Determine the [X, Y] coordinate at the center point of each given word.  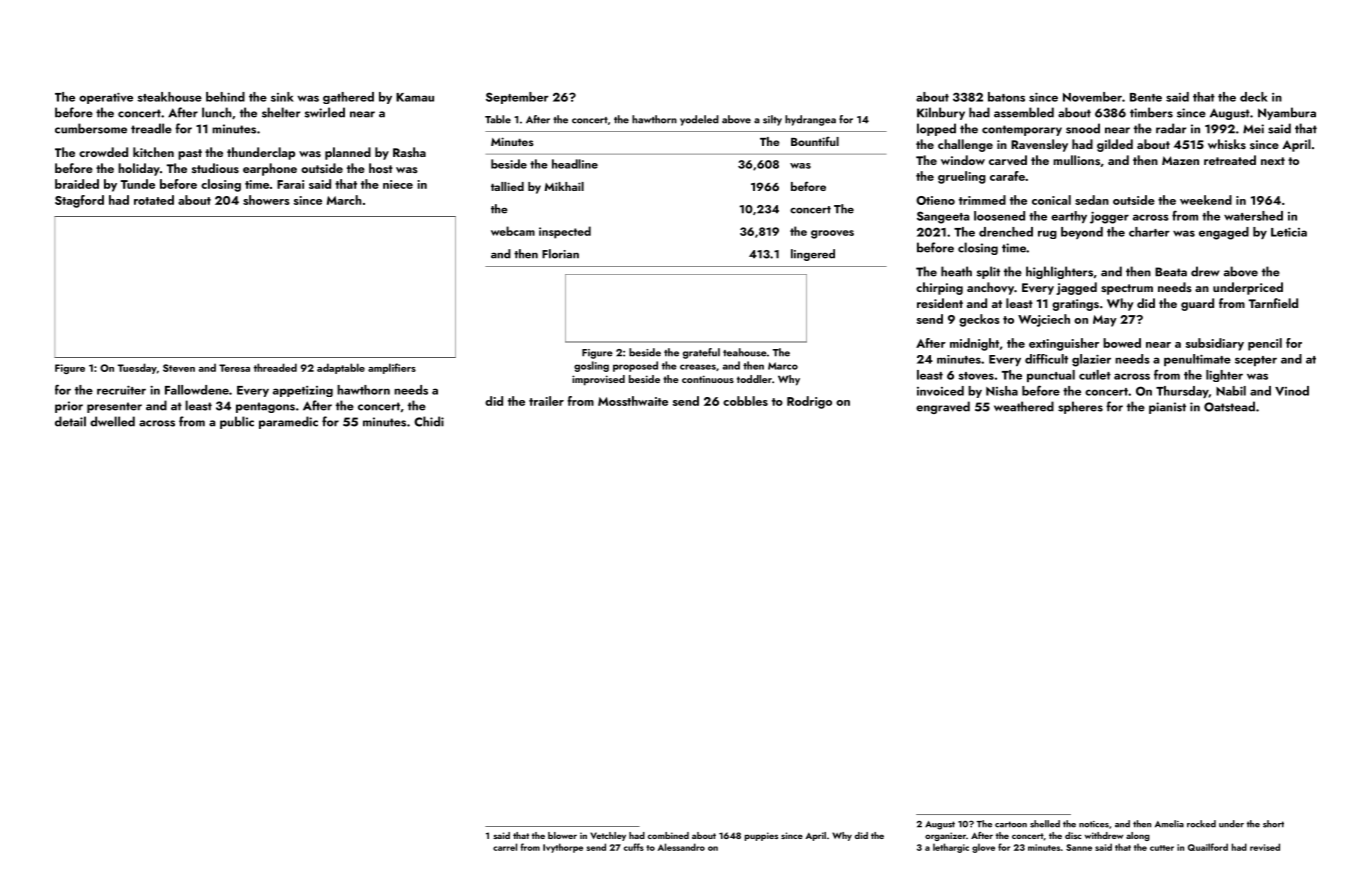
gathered [348, 98]
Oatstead [1229, 406]
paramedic [288, 422]
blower [562, 835]
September [517, 98]
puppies [761, 836]
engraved [943, 407]
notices [1094, 824]
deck [1254, 97]
